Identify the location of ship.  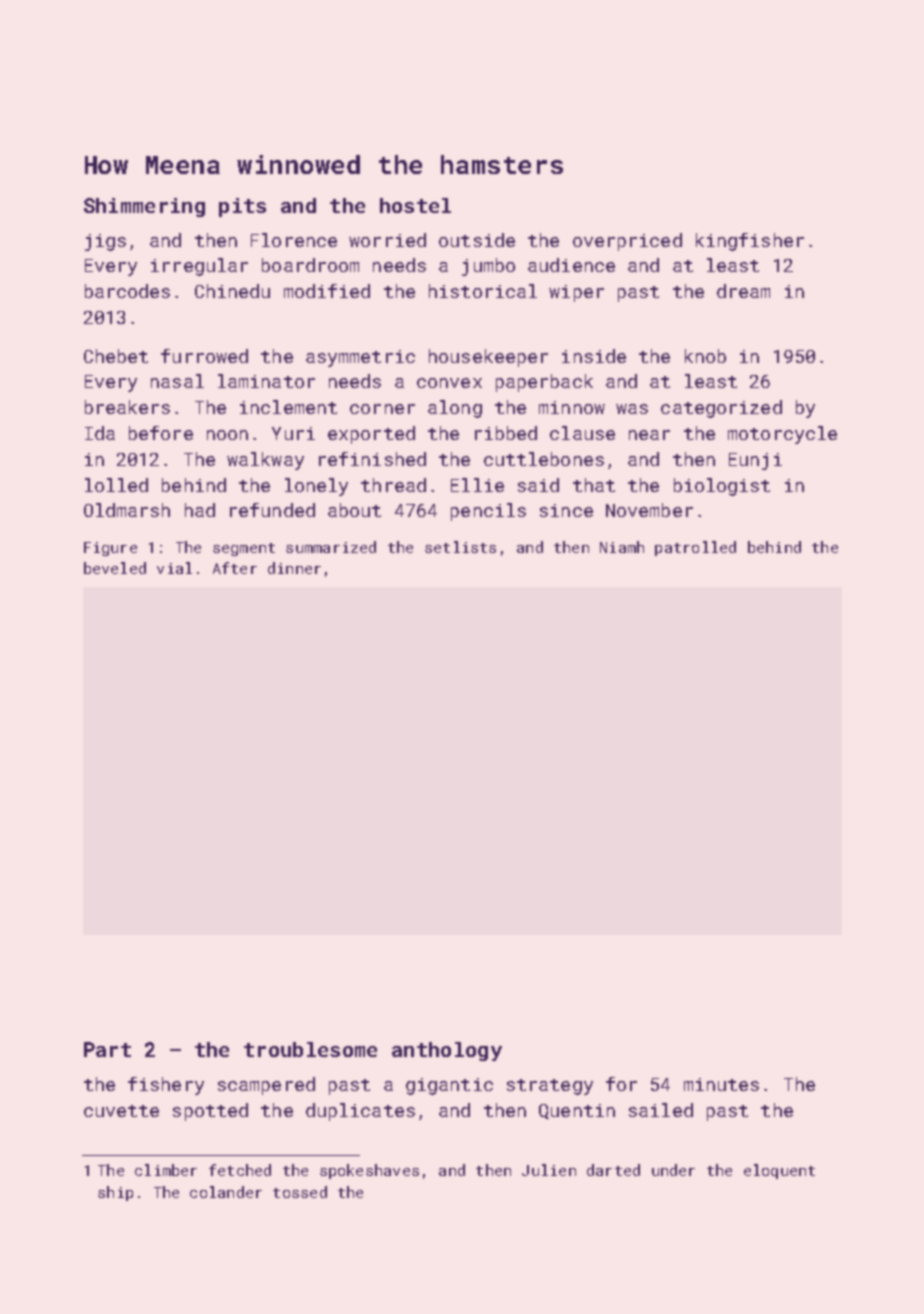
(115, 1193).
